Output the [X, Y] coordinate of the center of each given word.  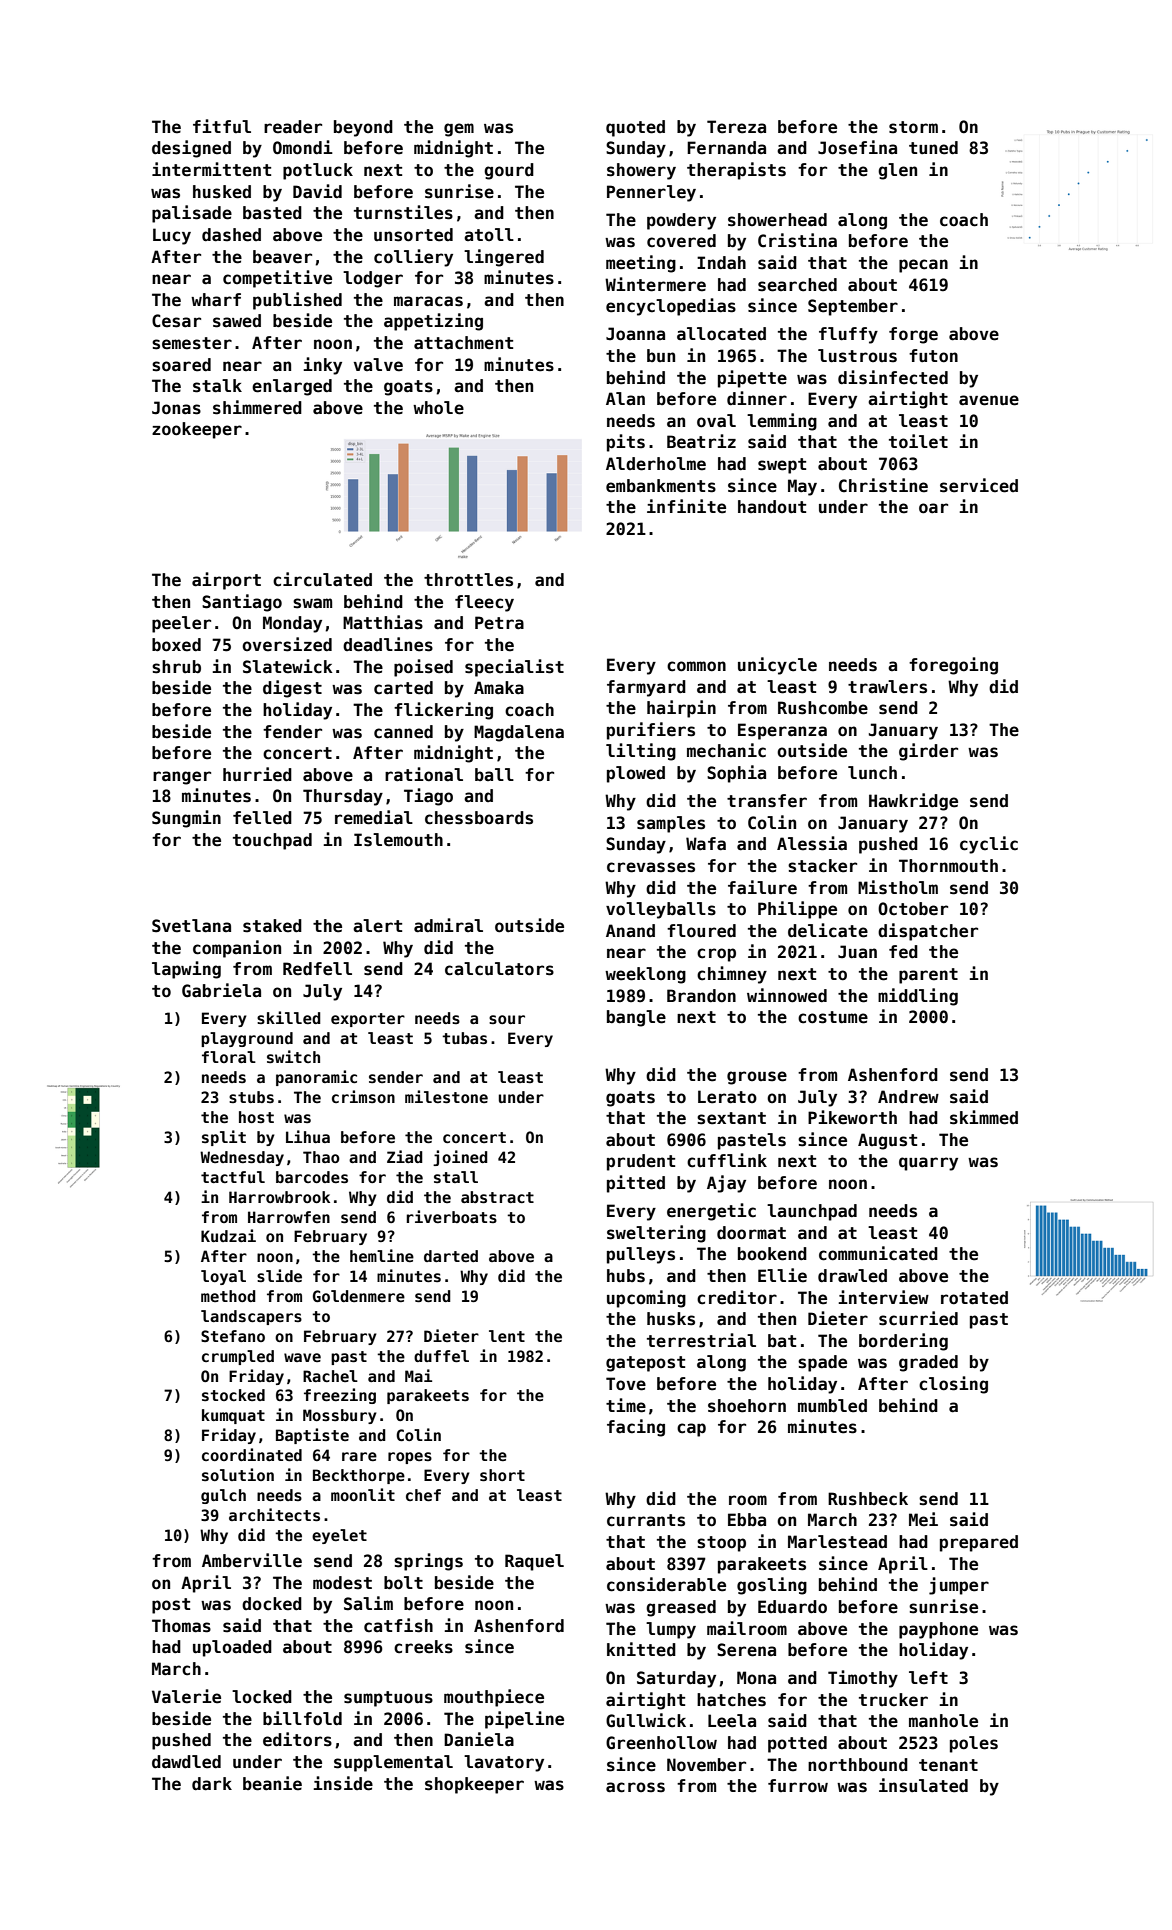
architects [274, 1514]
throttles [468, 580]
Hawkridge [913, 802]
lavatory [504, 1763]
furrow [798, 1786]
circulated [322, 579]
